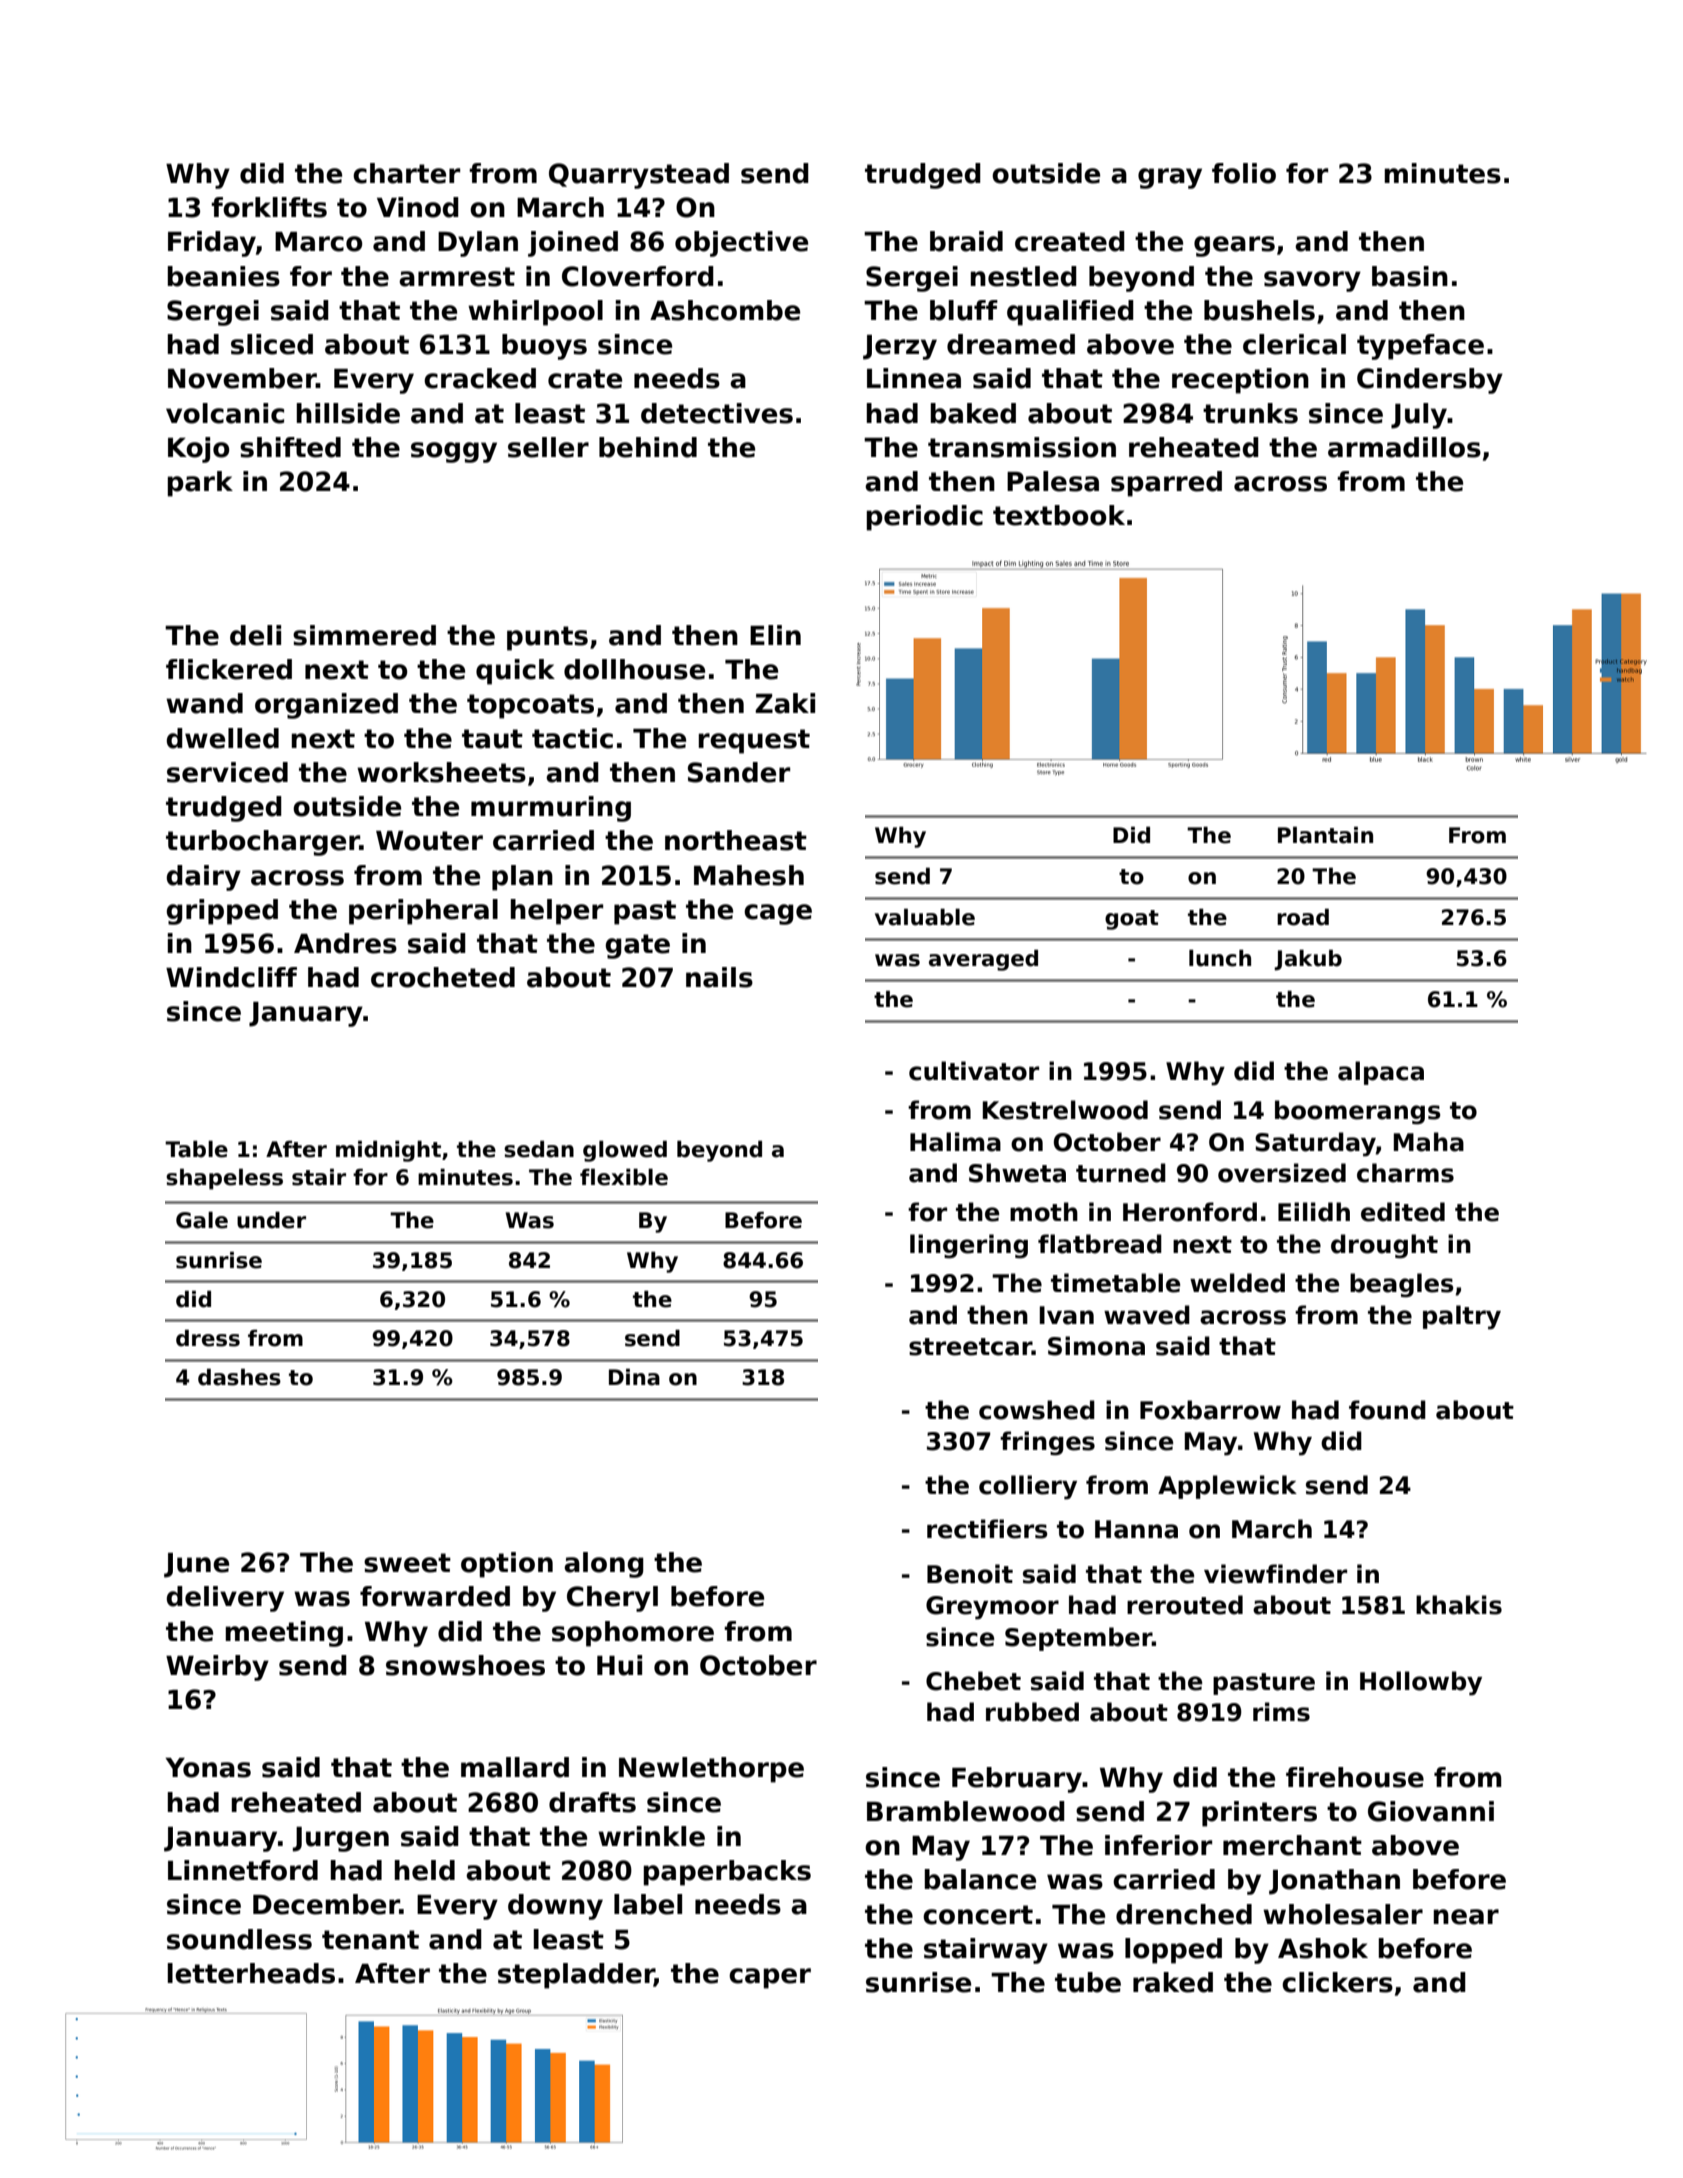  I want to click on beagles, so click(1401, 1285).
